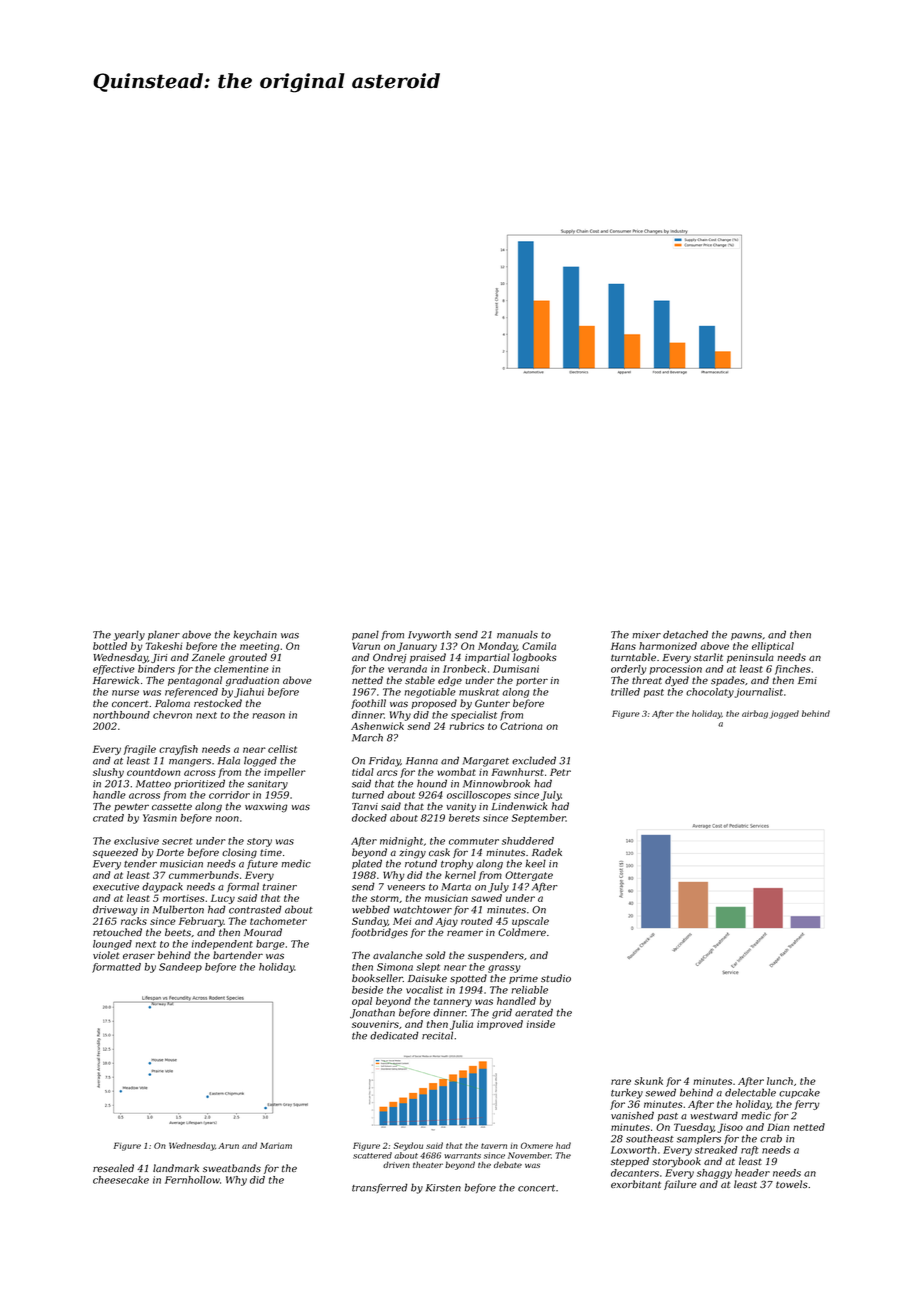 Image resolution: width=924 pixels, height=1308 pixels. I want to click on Ottergate, so click(529, 876).
